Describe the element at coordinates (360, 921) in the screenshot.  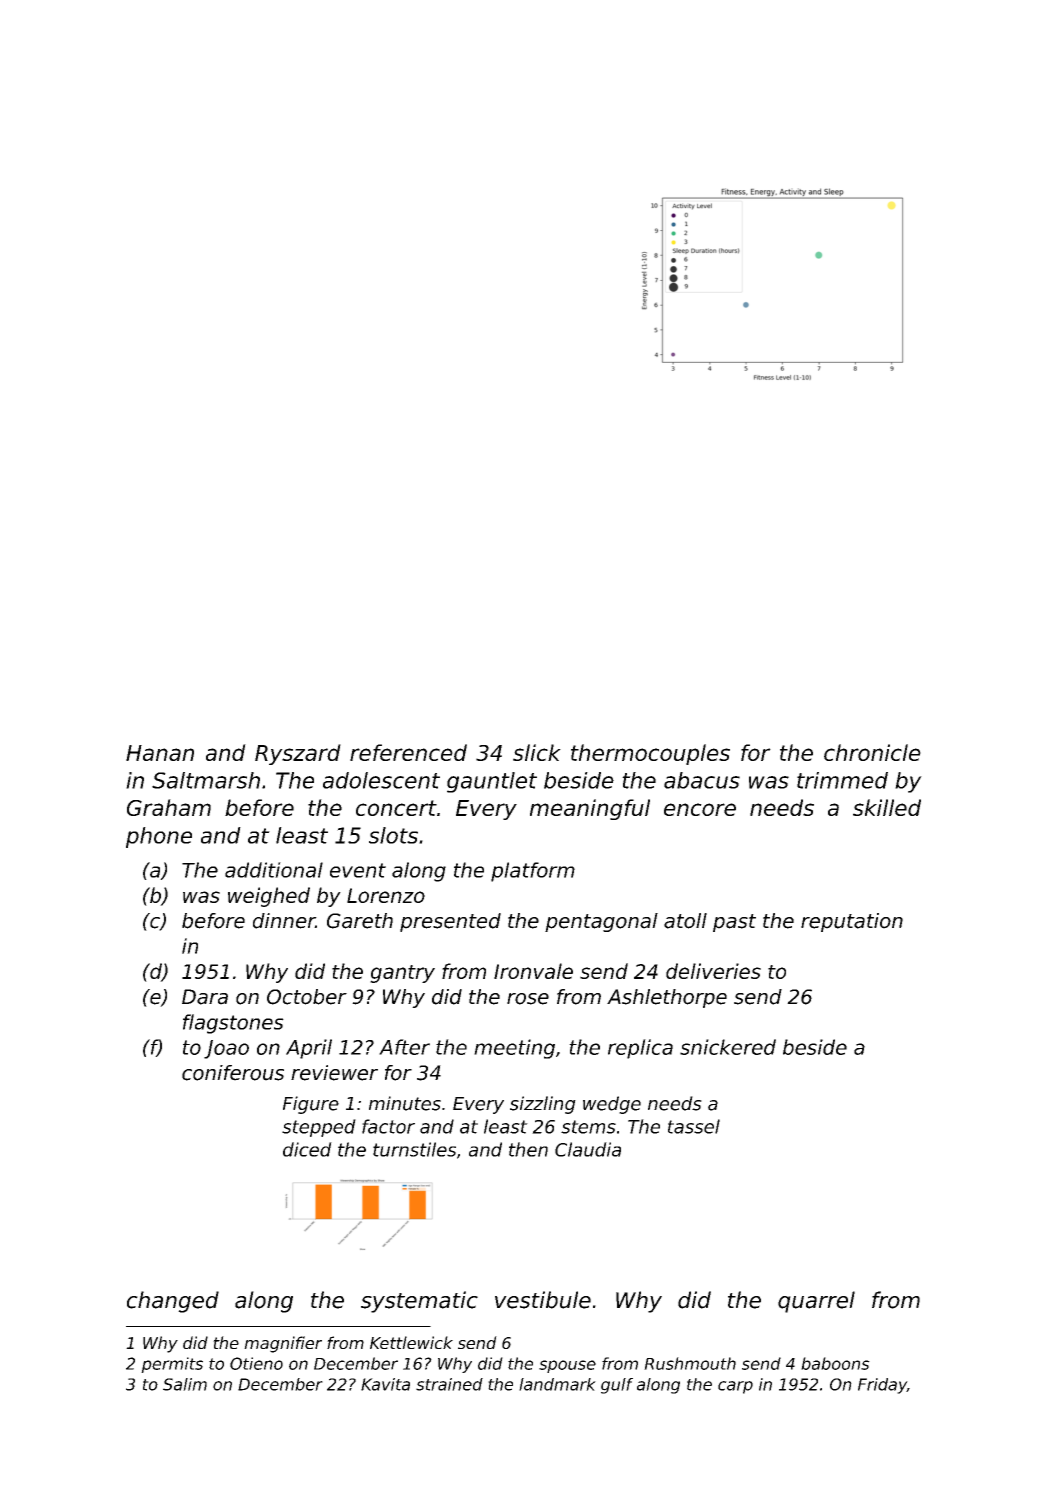
I see `Gareth` at that location.
